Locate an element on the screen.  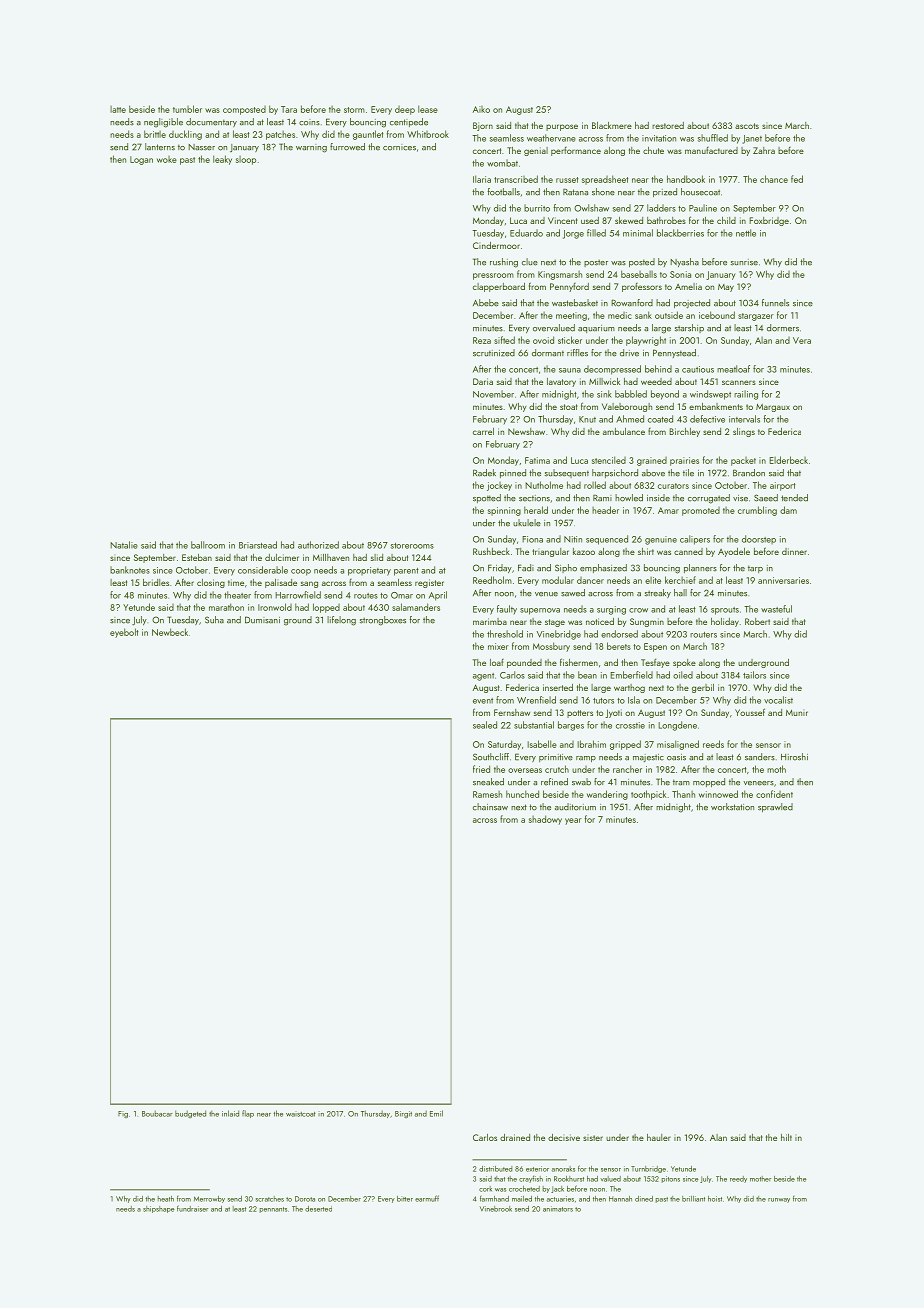
warning is located at coordinates (311, 148).
